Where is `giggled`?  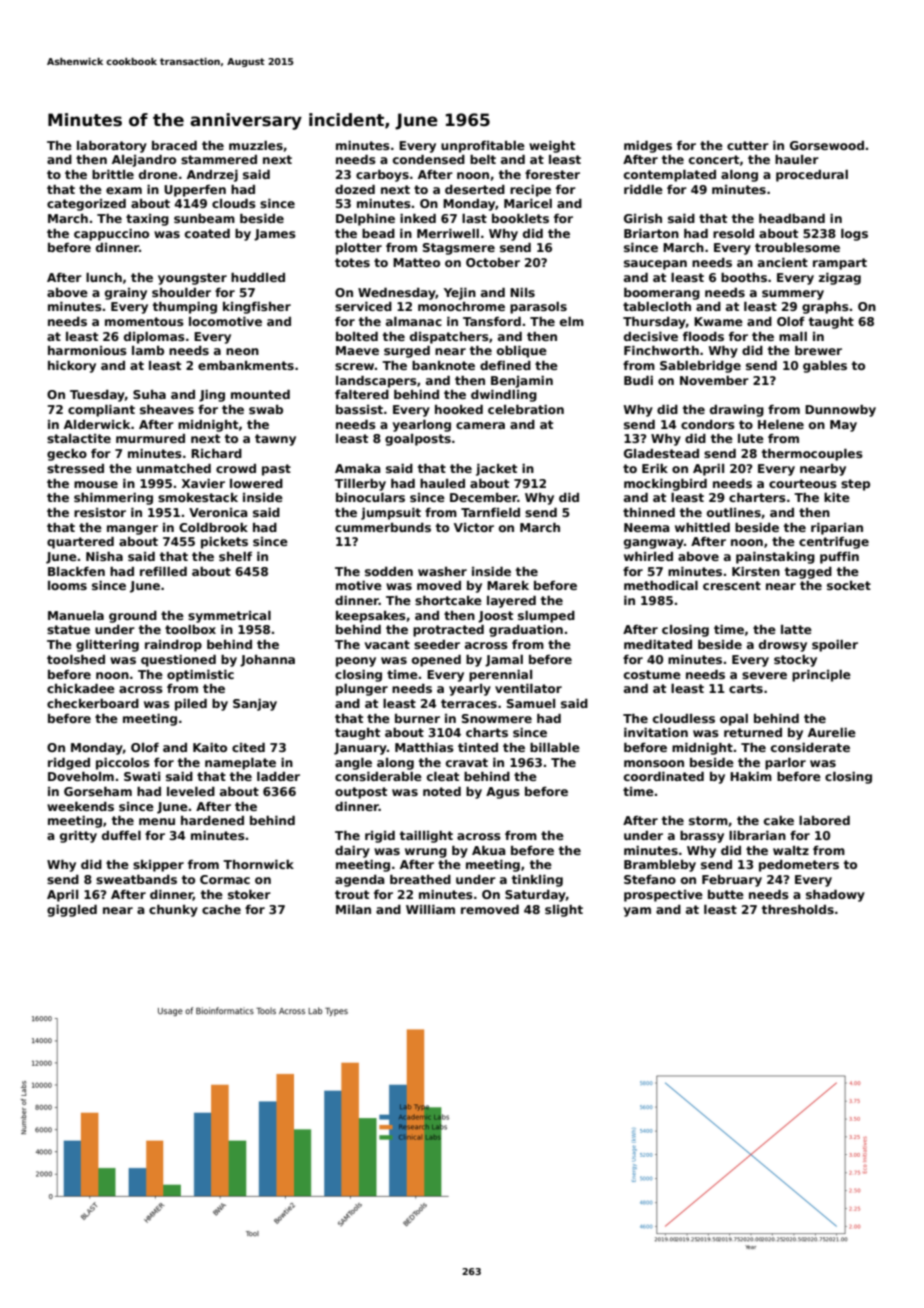 giggled is located at coordinates (72, 911).
